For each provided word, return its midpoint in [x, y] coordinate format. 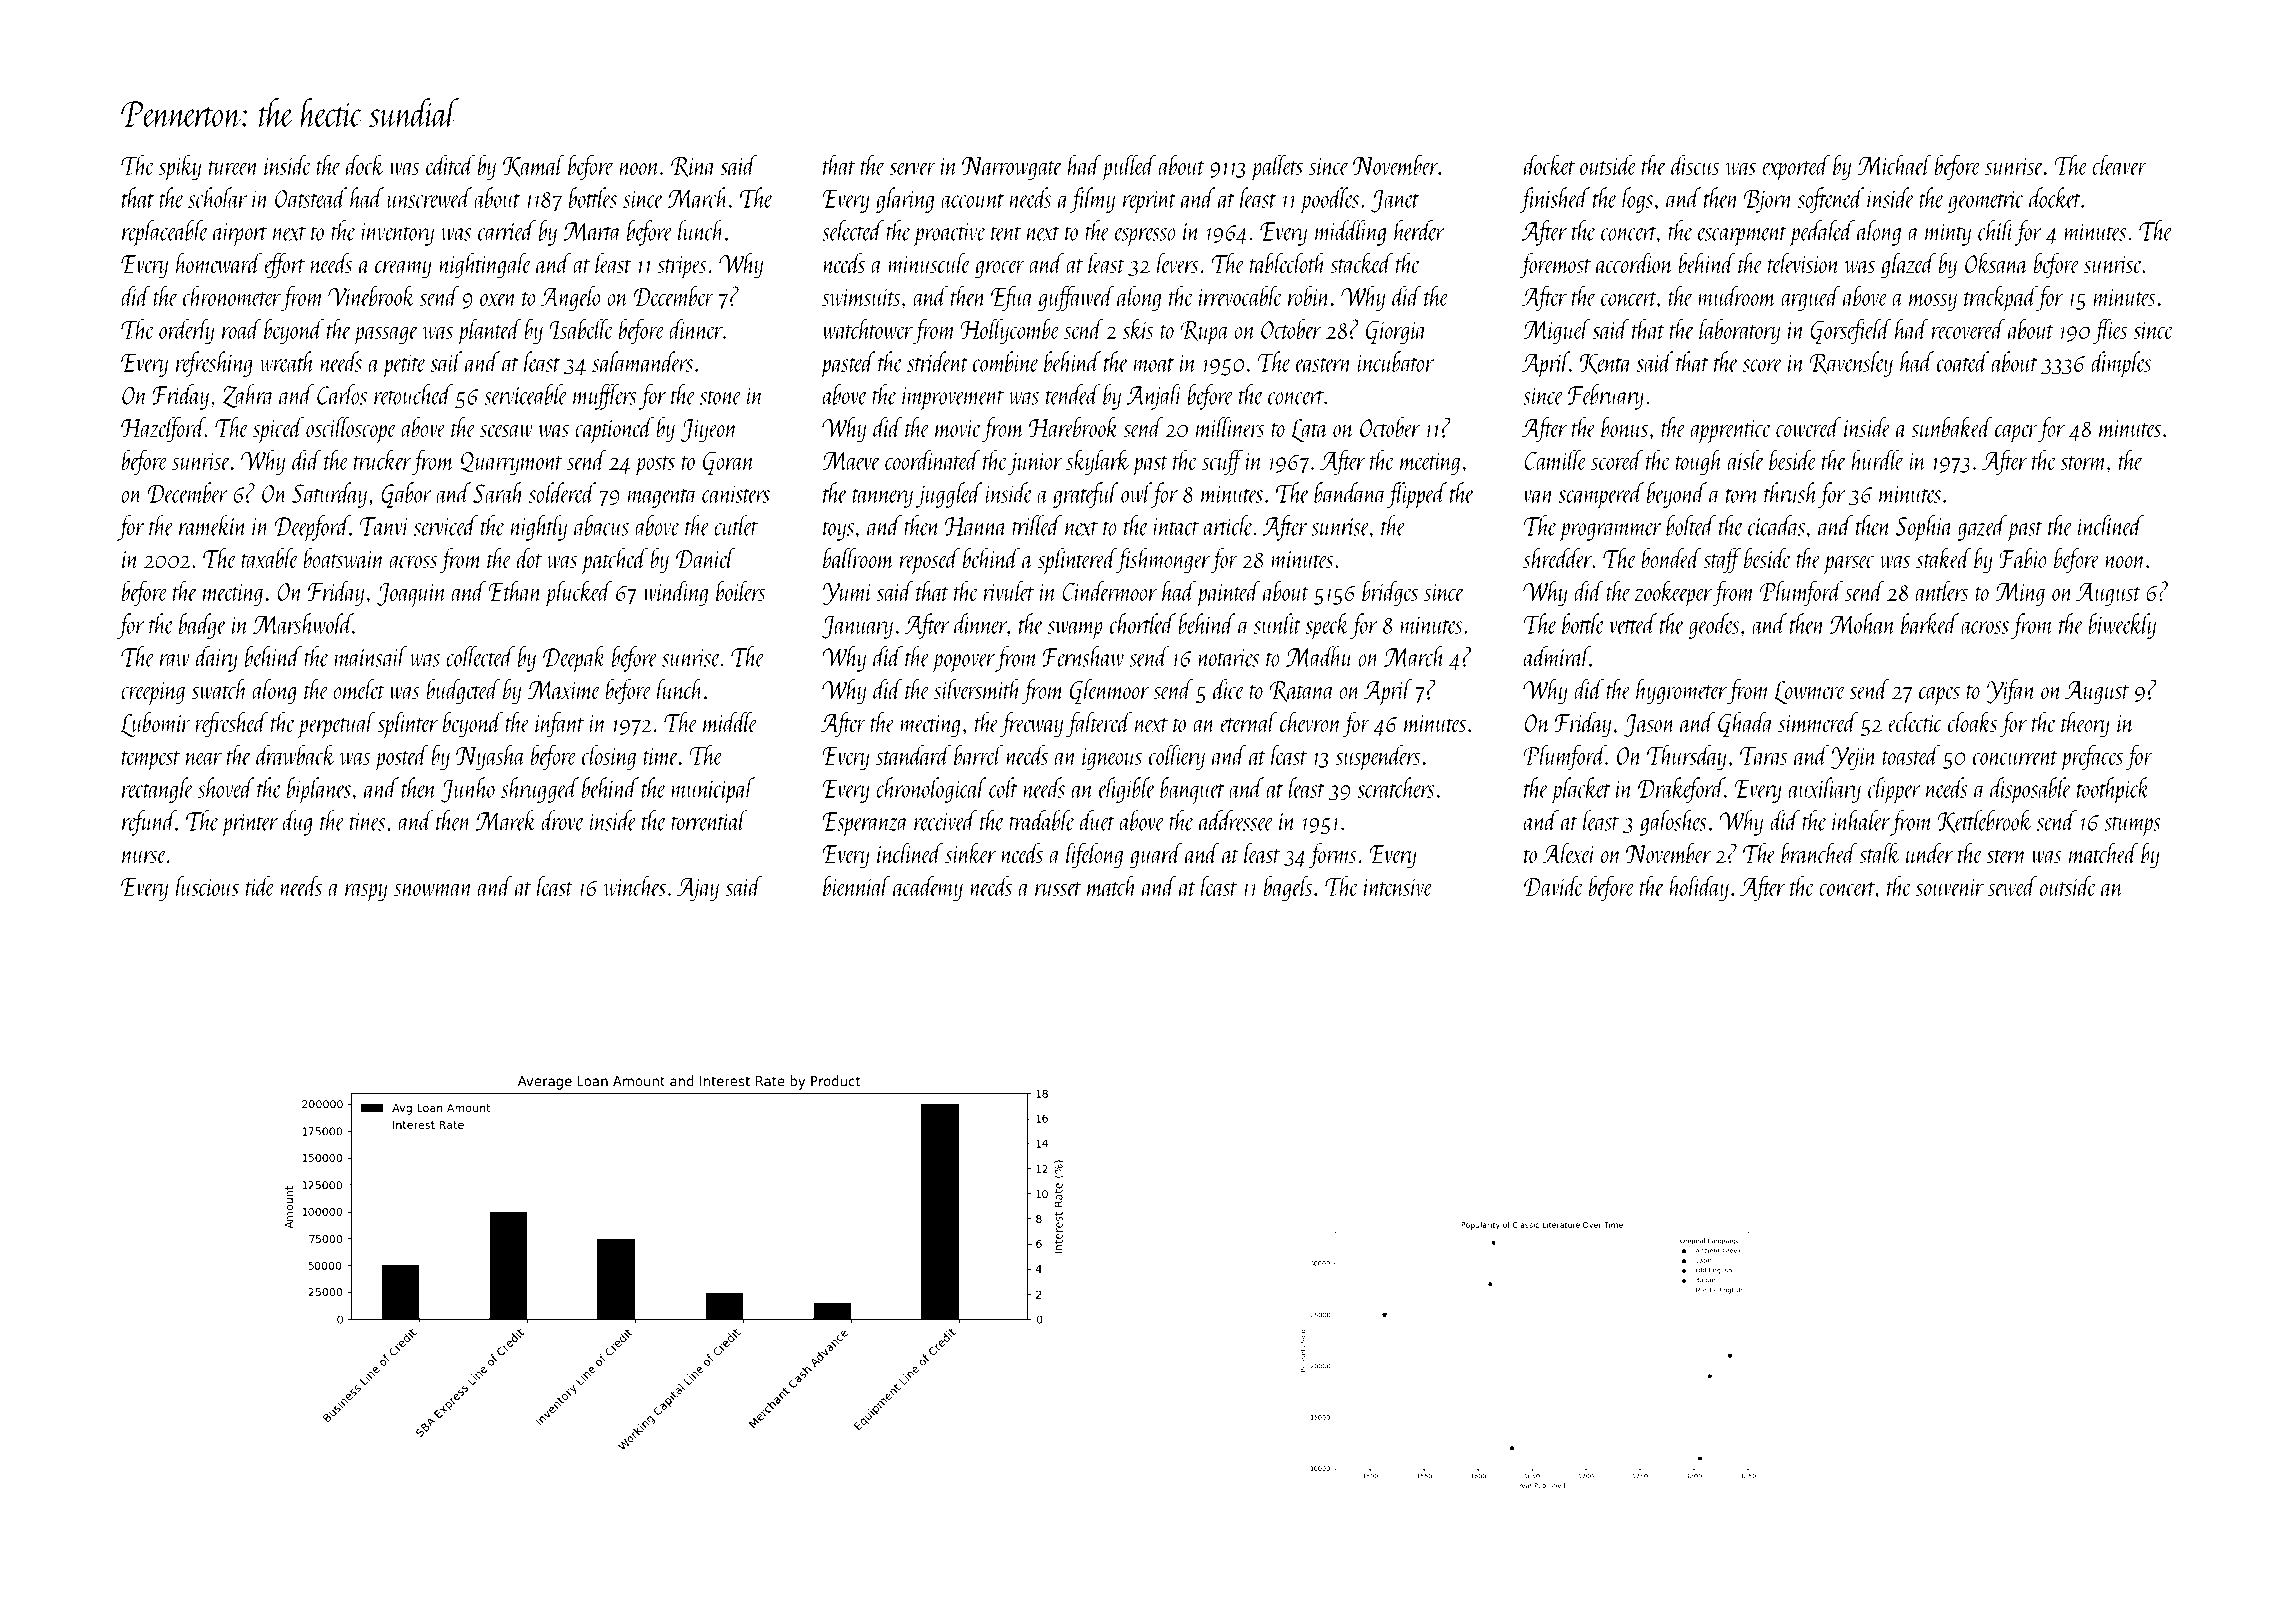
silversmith [977, 689]
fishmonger [1163, 561]
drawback [296, 754]
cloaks [1972, 722]
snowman [433, 889]
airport [240, 235]
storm [2084, 463]
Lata [1309, 430]
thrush [1791, 492]
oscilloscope [351, 430]
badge [203, 626]
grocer [1000, 270]
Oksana [1996, 263]
